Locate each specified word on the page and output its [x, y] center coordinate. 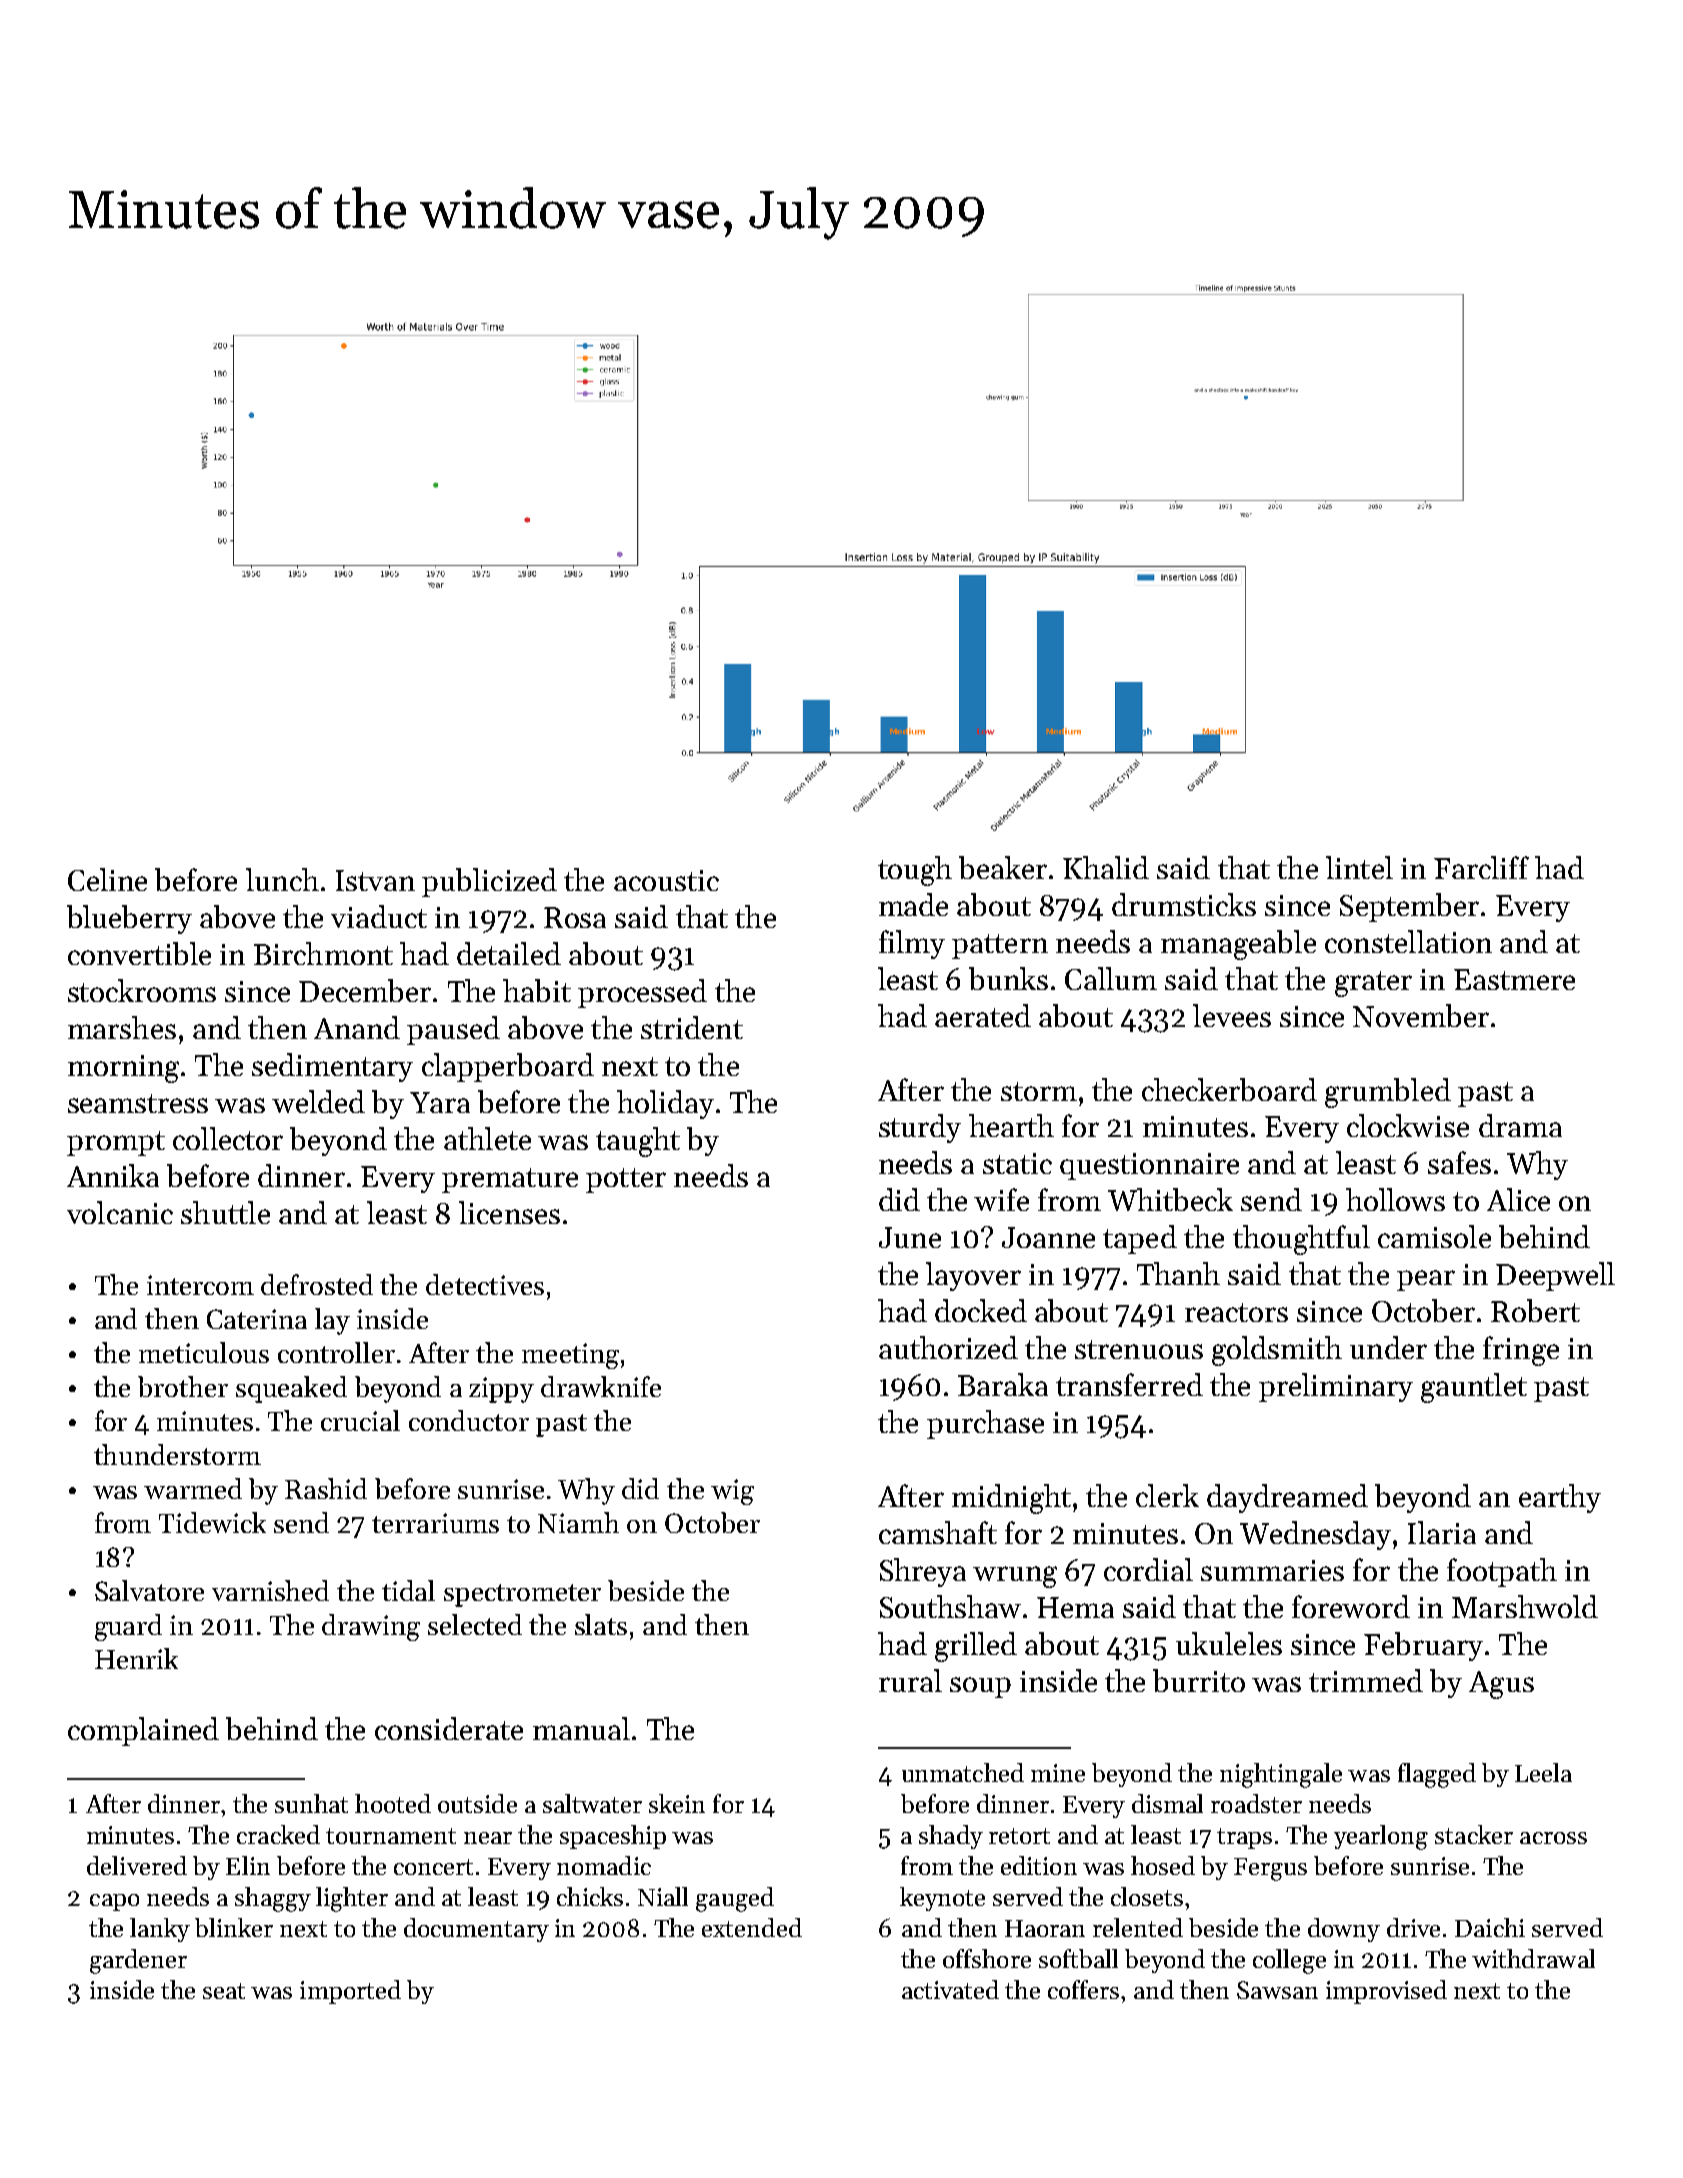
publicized [489, 882]
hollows [1395, 1199]
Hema [1075, 1607]
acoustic [666, 880]
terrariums [435, 1523]
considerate [449, 1728]
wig [732, 1492]
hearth [1011, 1125]
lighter [352, 1899]
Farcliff [1481, 867]
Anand [357, 1027]
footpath [1502, 1572]
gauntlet [1474, 1388]
